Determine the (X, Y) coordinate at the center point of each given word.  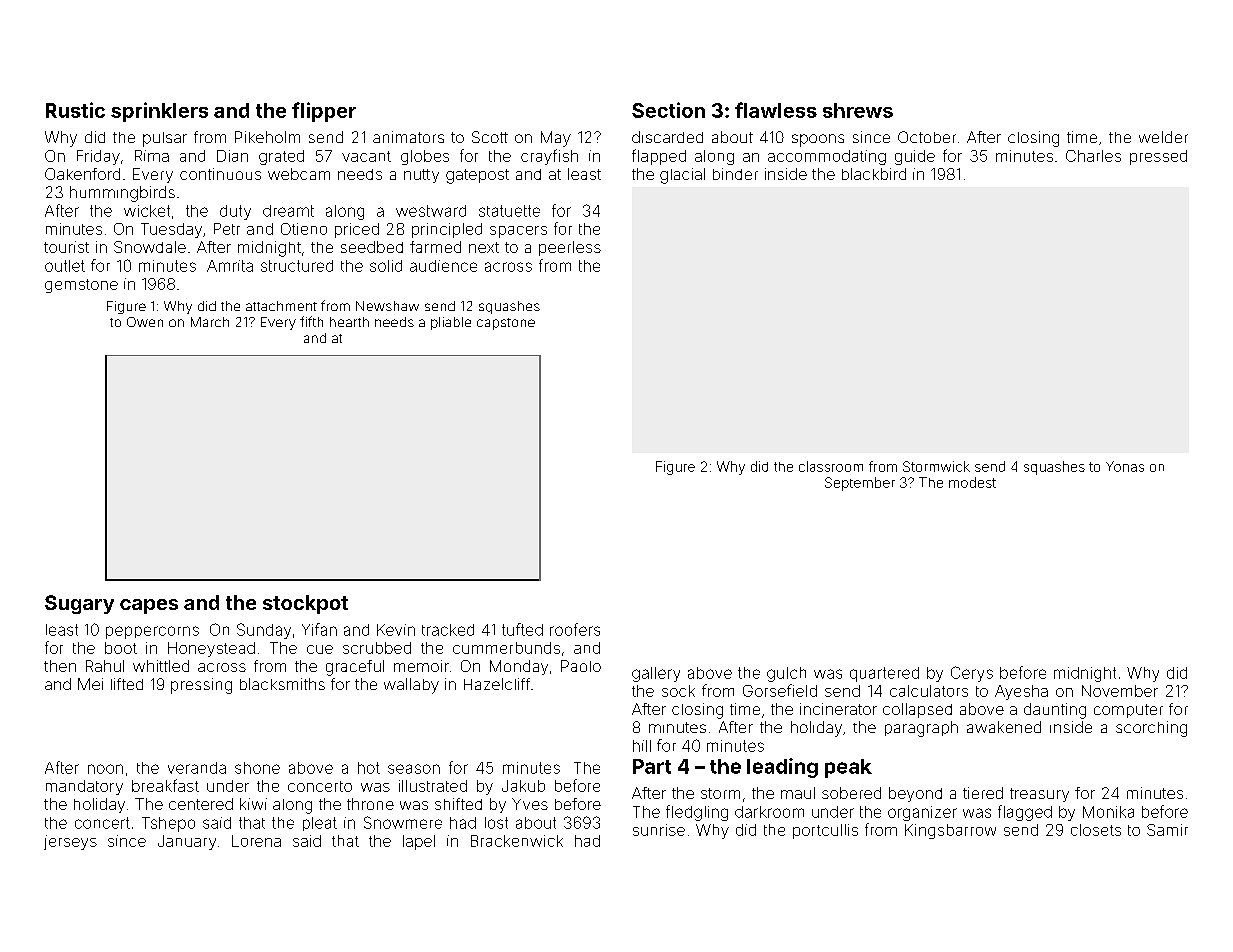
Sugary (79, 604)
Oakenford (82, 174)
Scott (490, 137)
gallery (656, 674)
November (1120, 691)
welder (1163, 137)
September (860, 484)
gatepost (477, 176)
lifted (127, 684)
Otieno (304, 229)
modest (972, 482)
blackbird (874, 174)
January (187, 842)
